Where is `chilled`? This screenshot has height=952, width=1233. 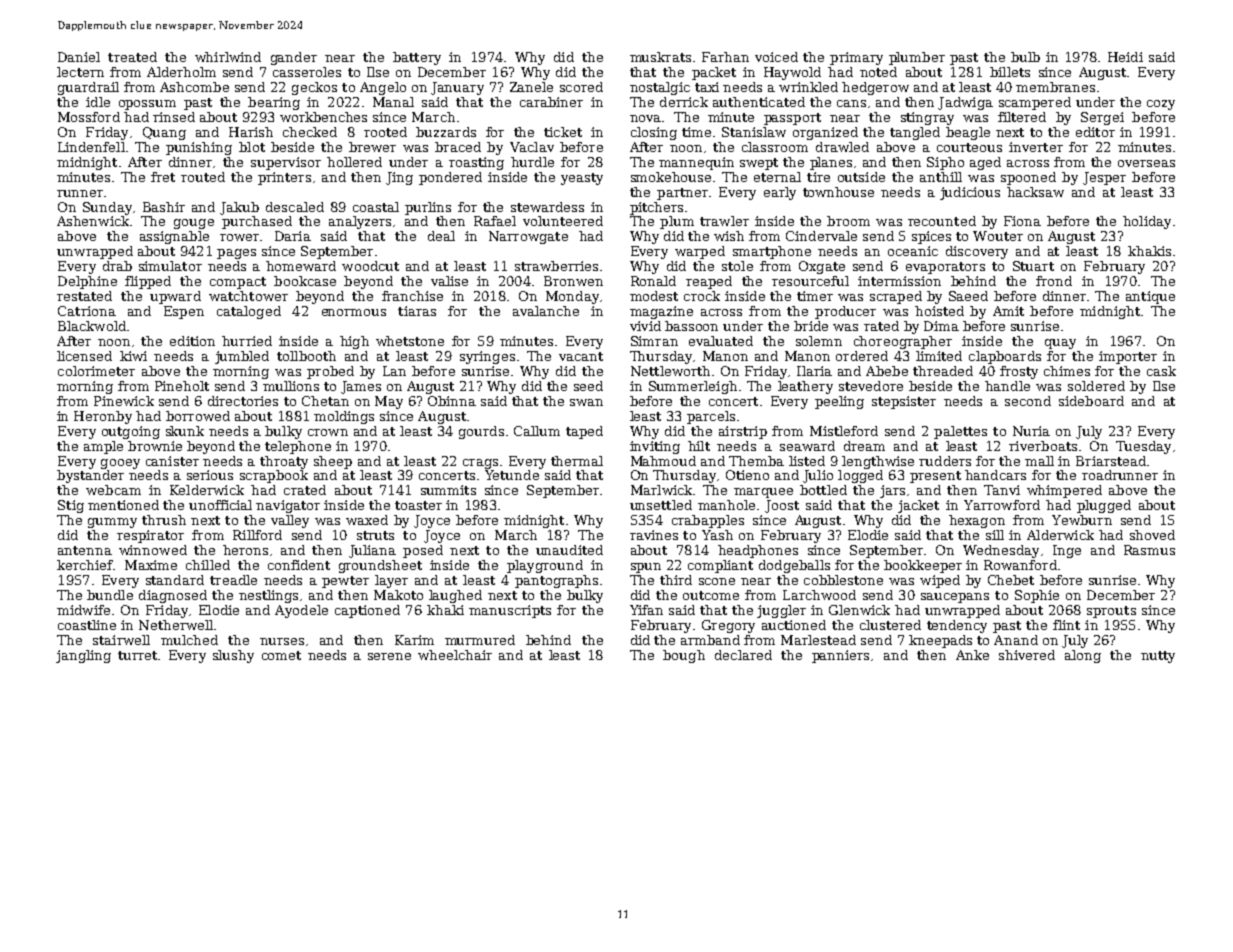 chilled is located at coordinates (208, 565).
